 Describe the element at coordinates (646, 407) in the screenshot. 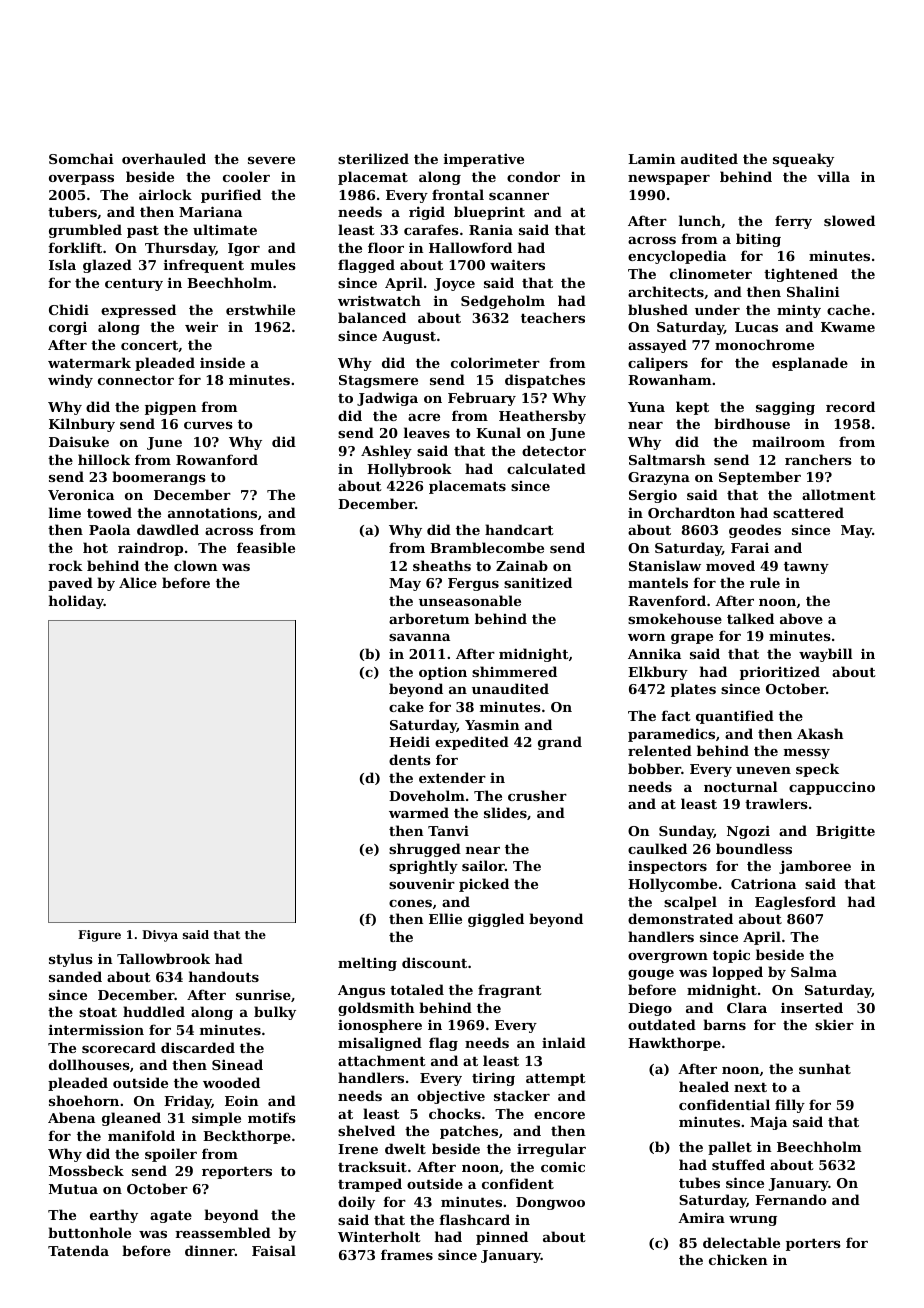

I see `Yuna` at that location.
